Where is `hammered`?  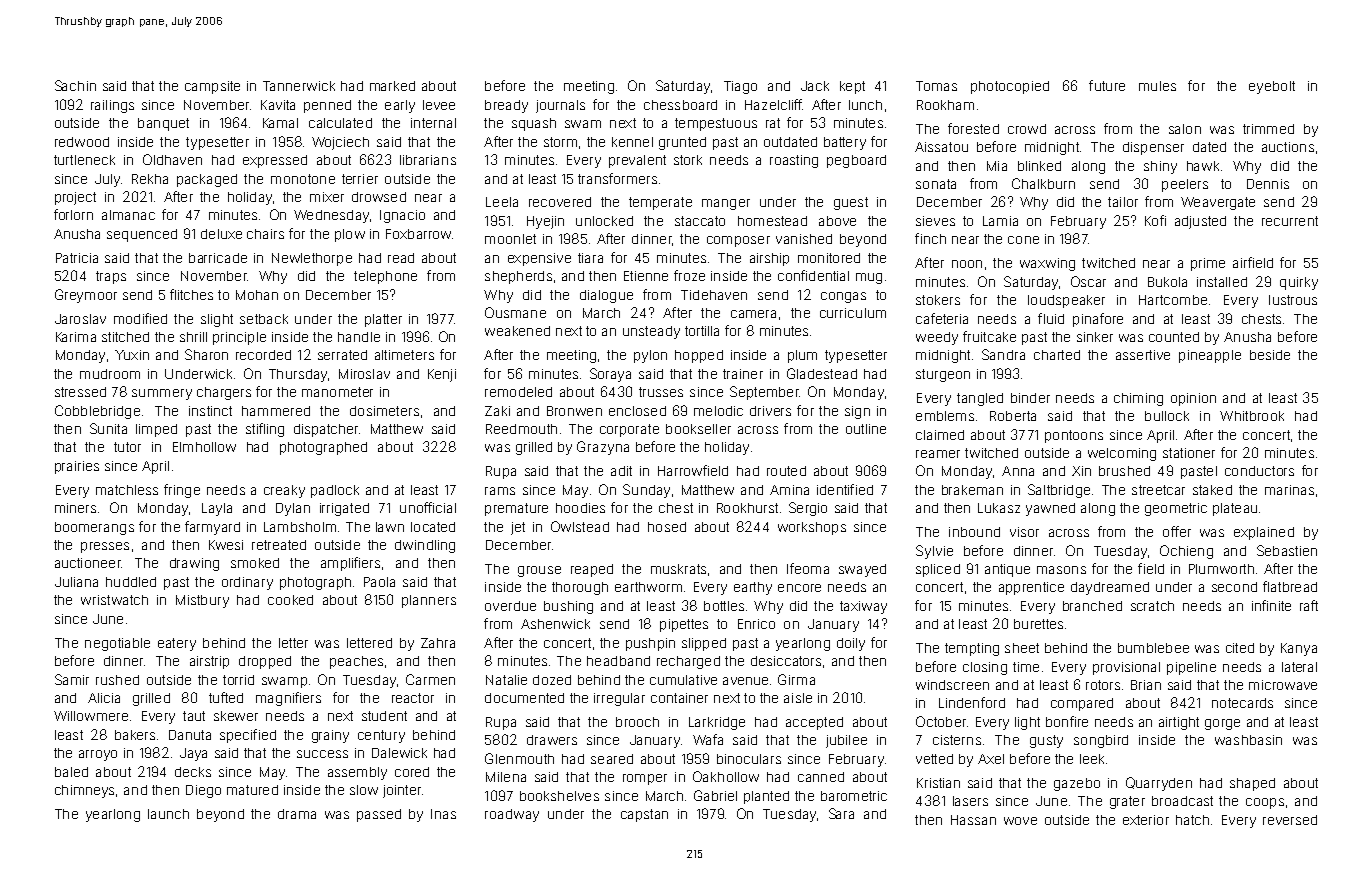 hammered is located at coordinates (276, 411).
